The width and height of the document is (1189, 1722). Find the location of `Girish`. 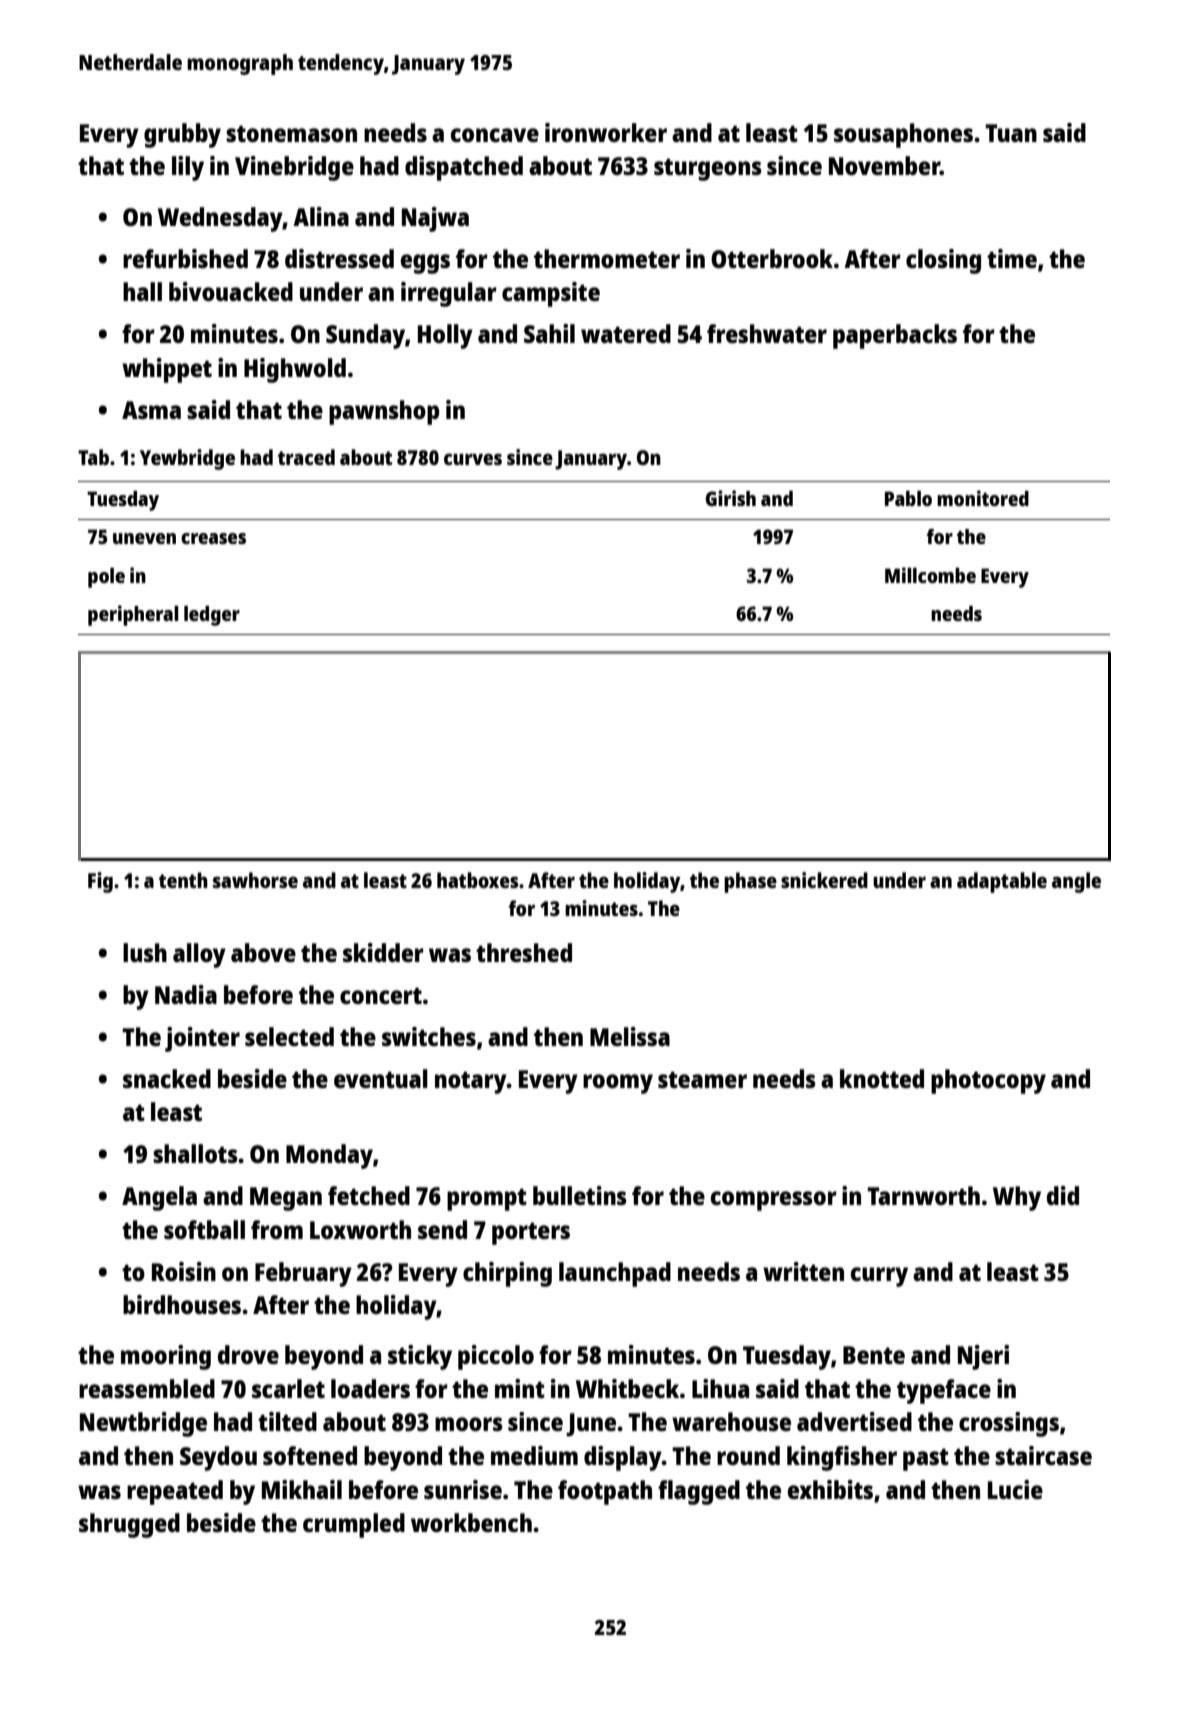

Girish is located at coordinates (731, 498).
